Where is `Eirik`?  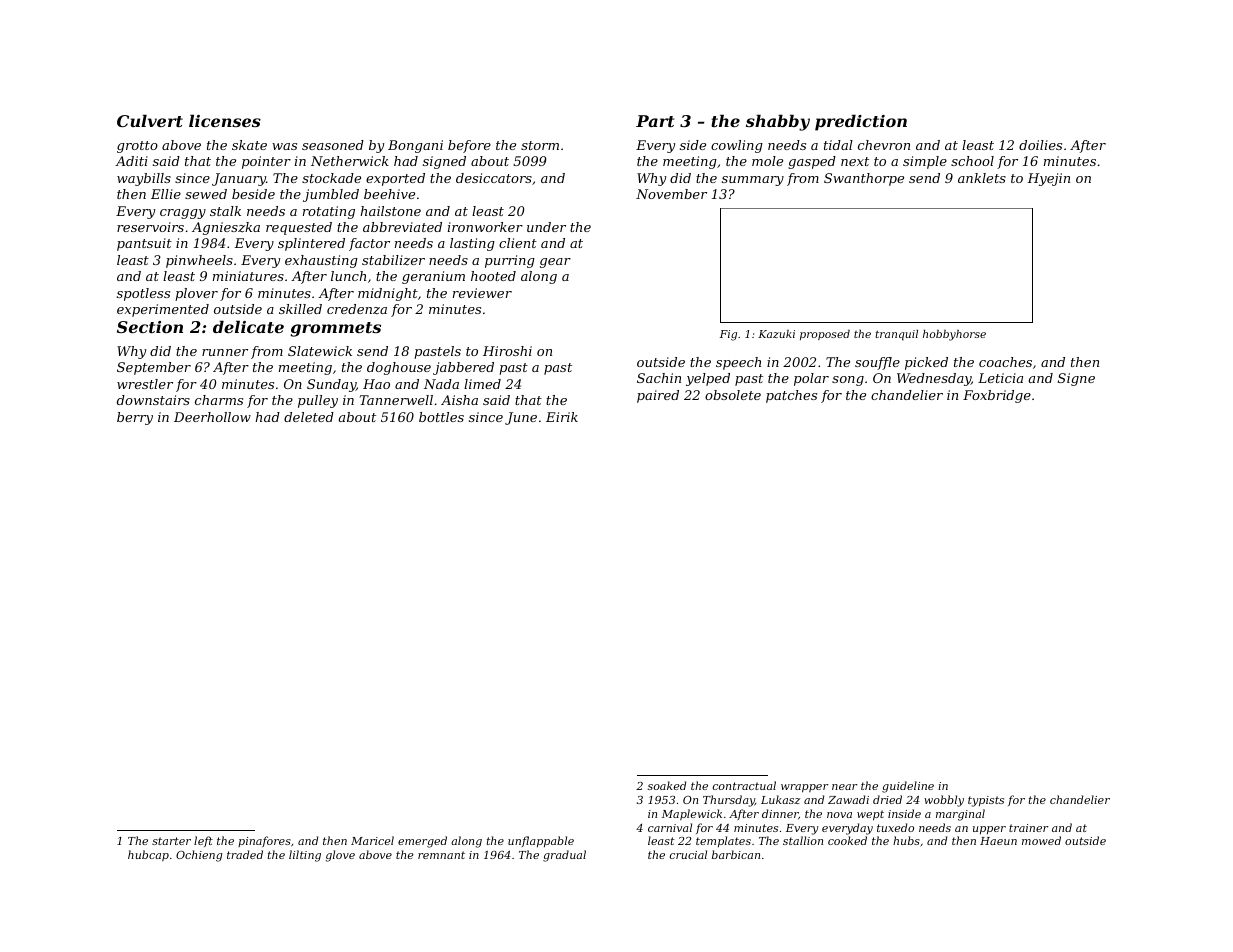 Eirik is located at coordinates (562, 417).
